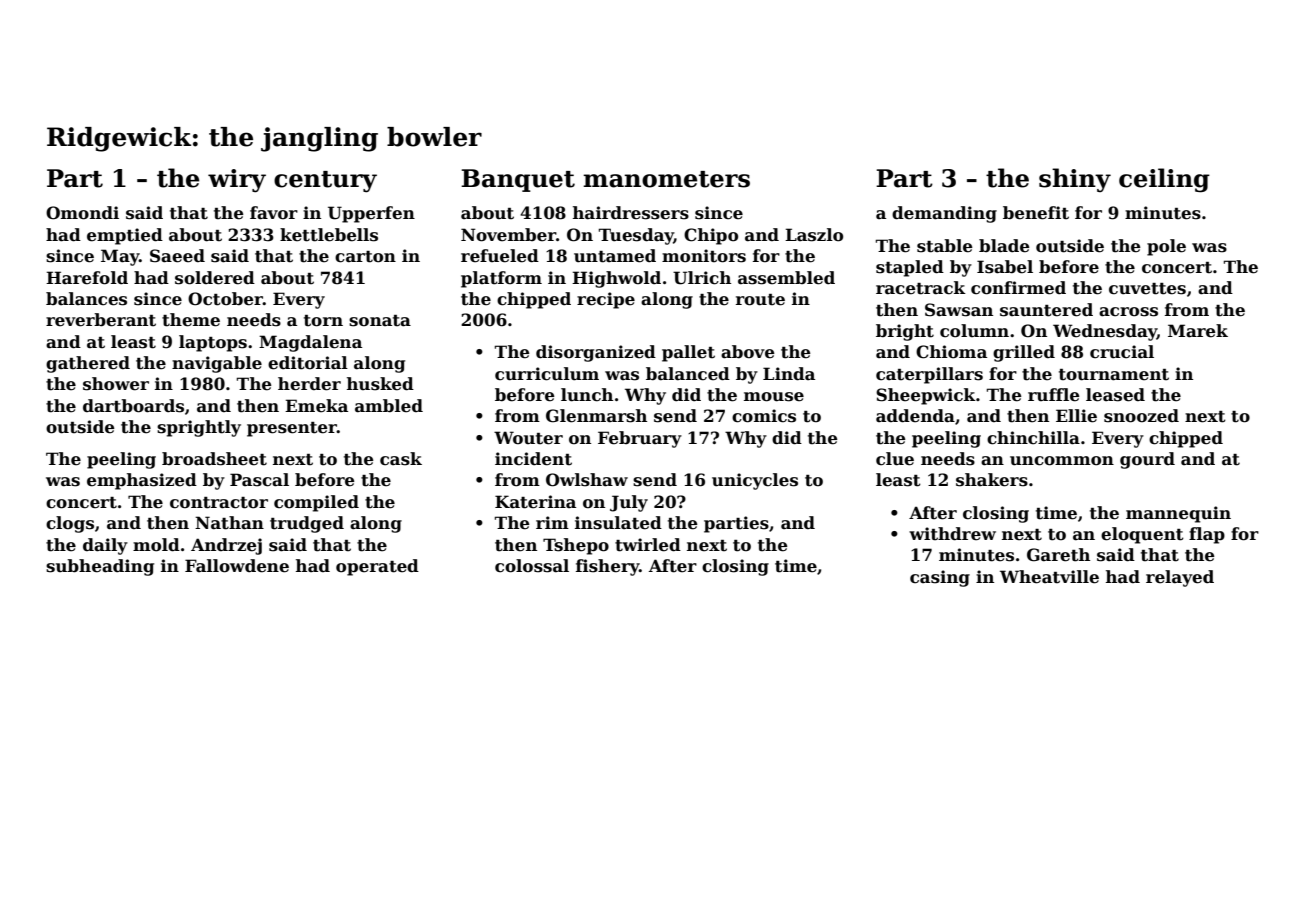 This screenshot has width=1308, height=924. What do you see at coordinates (1198, 331) in the screenshot?
I see `Marek` at bounding box center [1198, 331].
